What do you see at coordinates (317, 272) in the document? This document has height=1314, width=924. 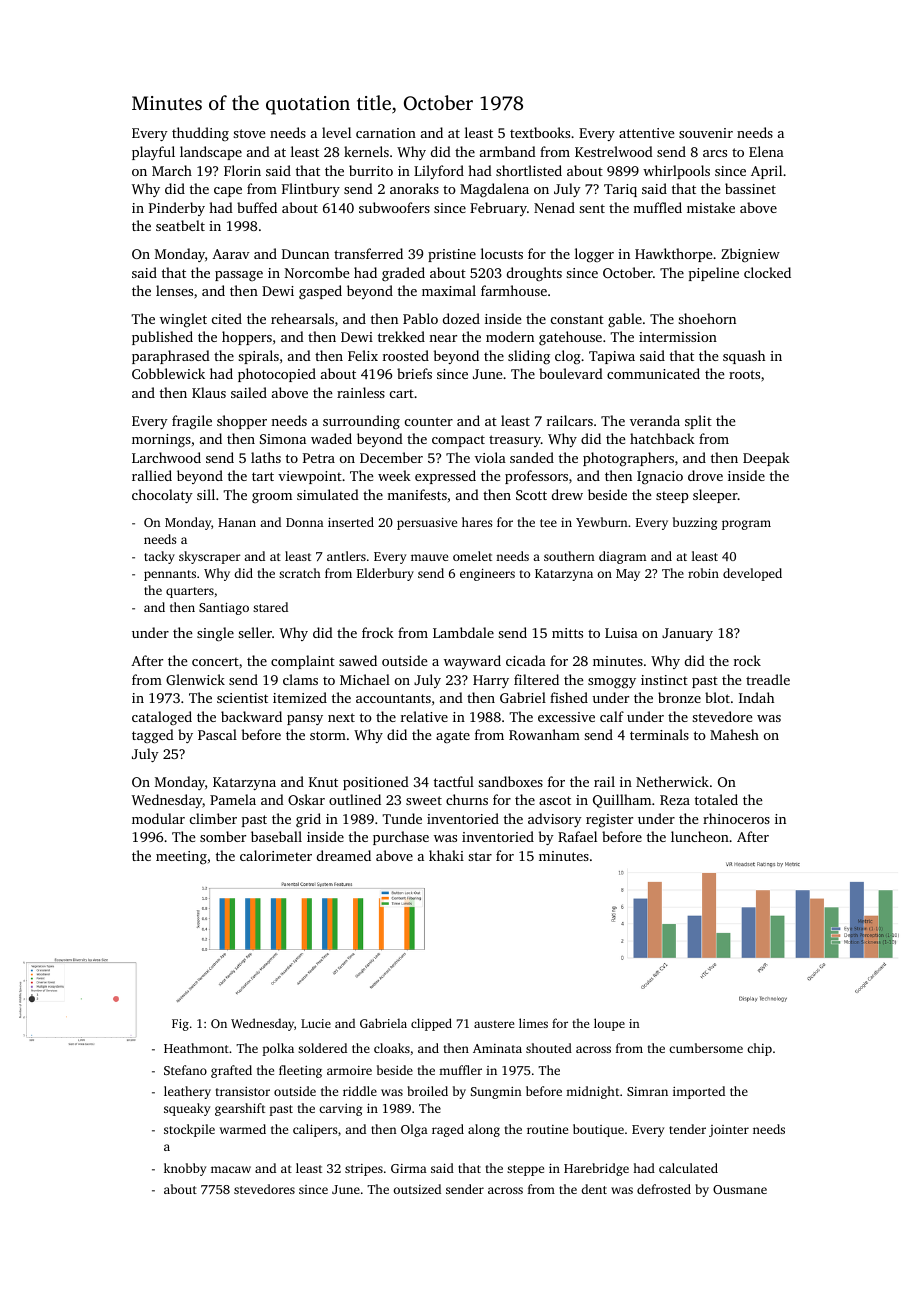 I see `Norcombe` at bounding box center [317, 272].
